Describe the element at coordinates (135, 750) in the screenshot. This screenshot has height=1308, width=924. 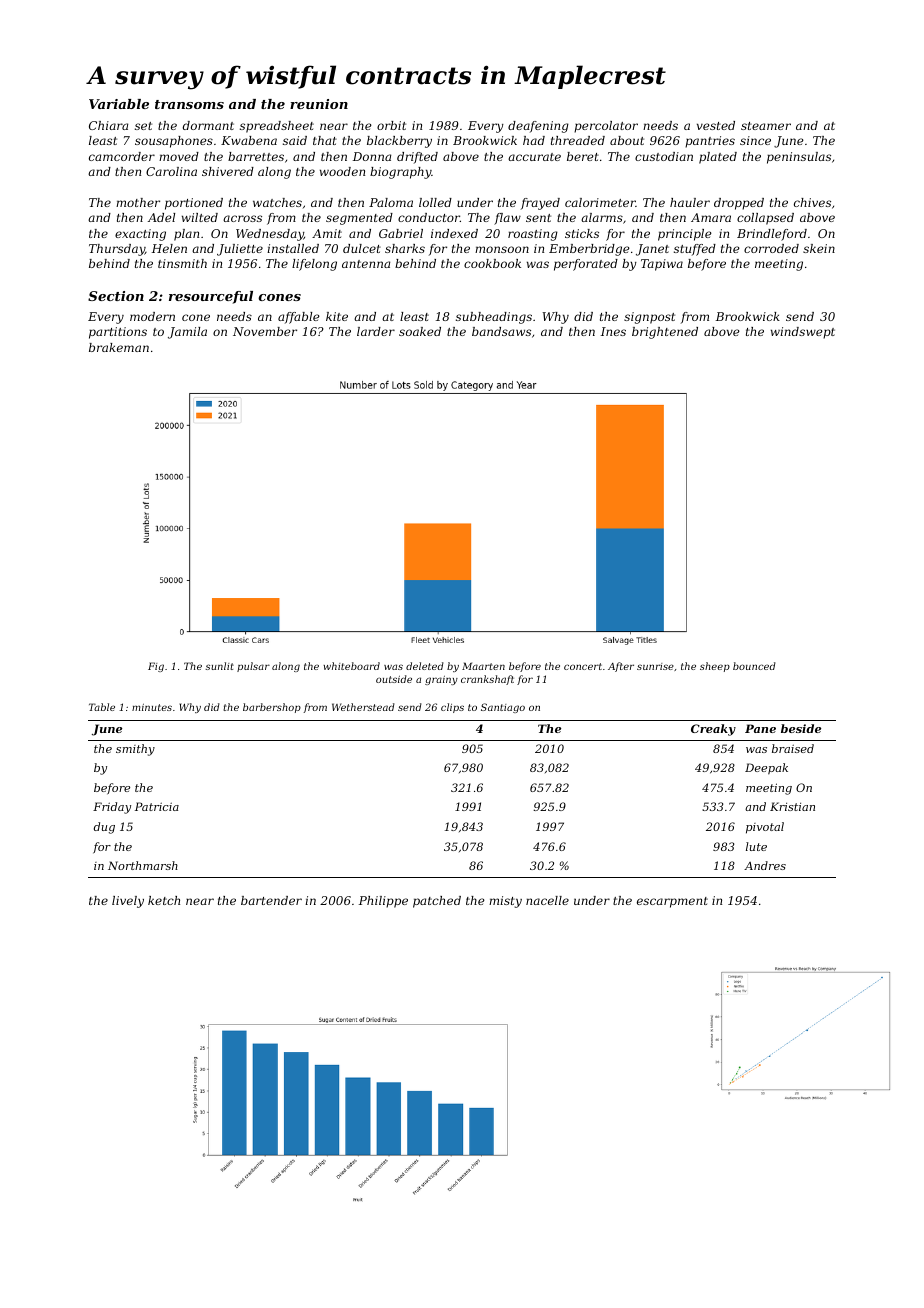
I see `smithy` at that location.
